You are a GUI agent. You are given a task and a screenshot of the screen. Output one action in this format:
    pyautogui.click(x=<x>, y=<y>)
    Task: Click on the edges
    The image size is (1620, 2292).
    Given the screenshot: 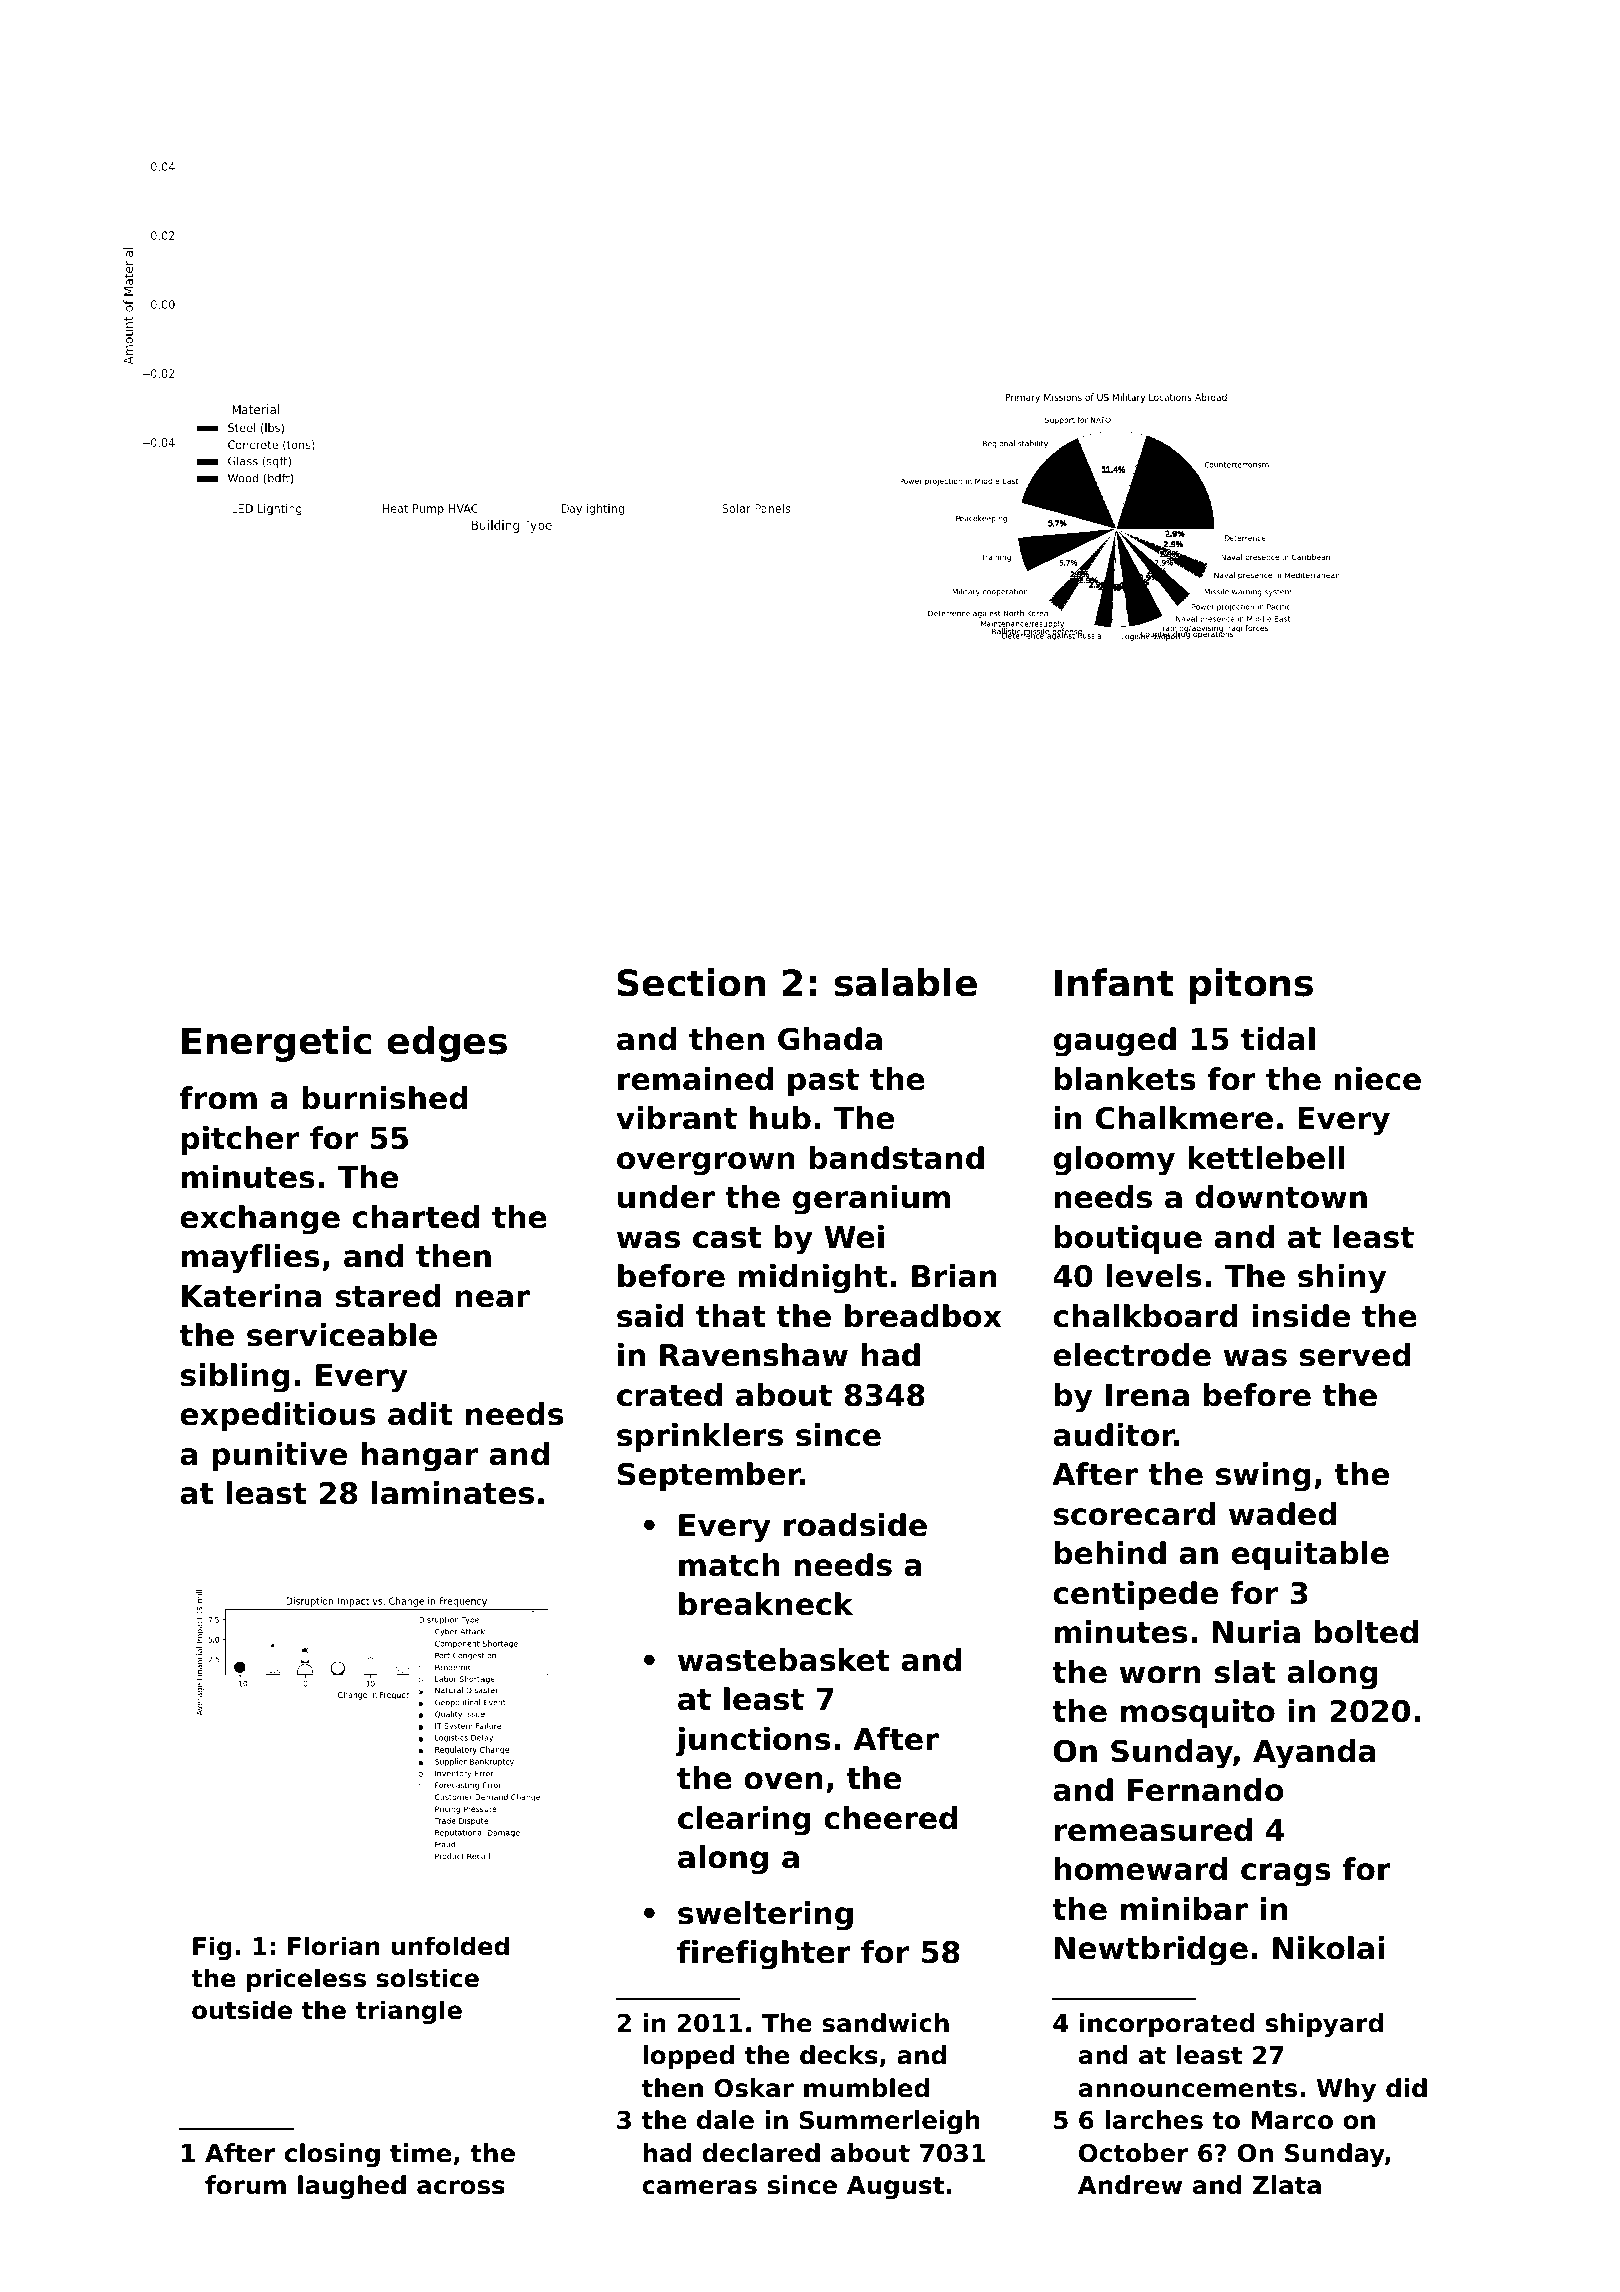 What is the action you would take?
    pyautogui.click(x=447, y=1044)
